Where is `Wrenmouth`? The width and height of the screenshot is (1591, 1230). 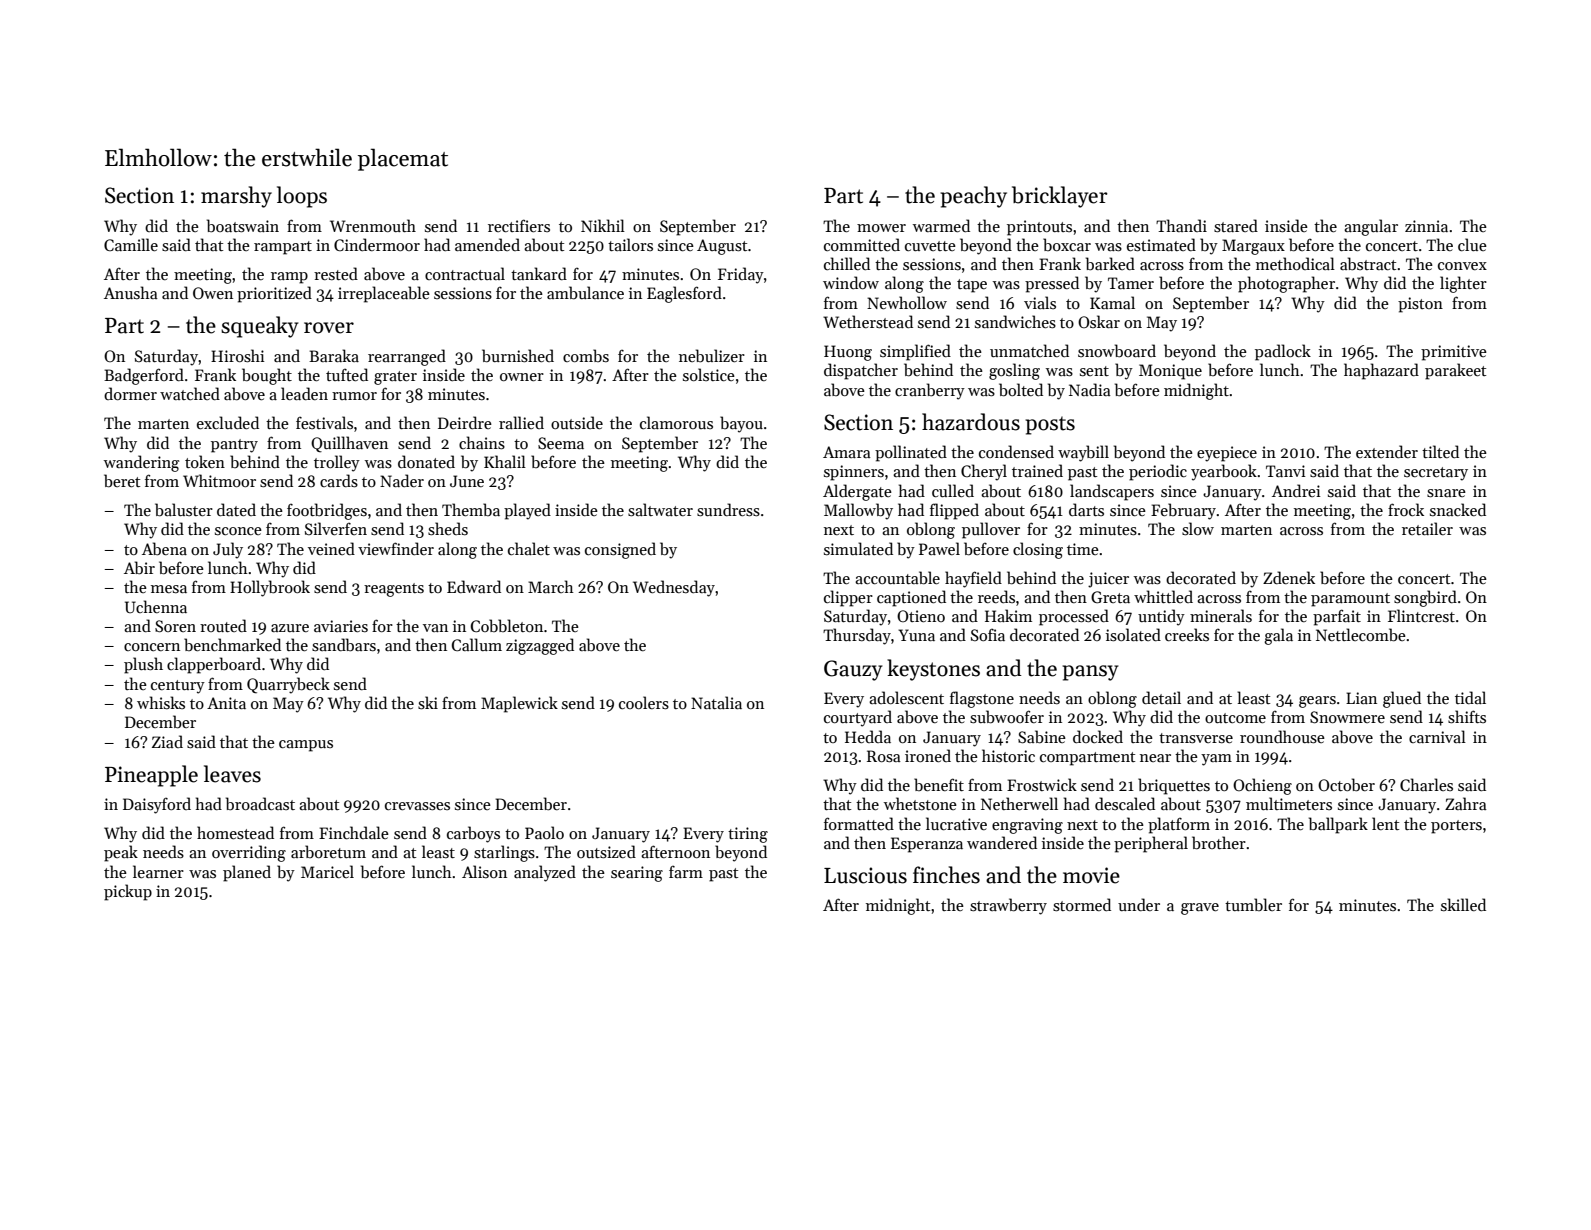 Wrenmouth is located at coordinates (373, 225).
